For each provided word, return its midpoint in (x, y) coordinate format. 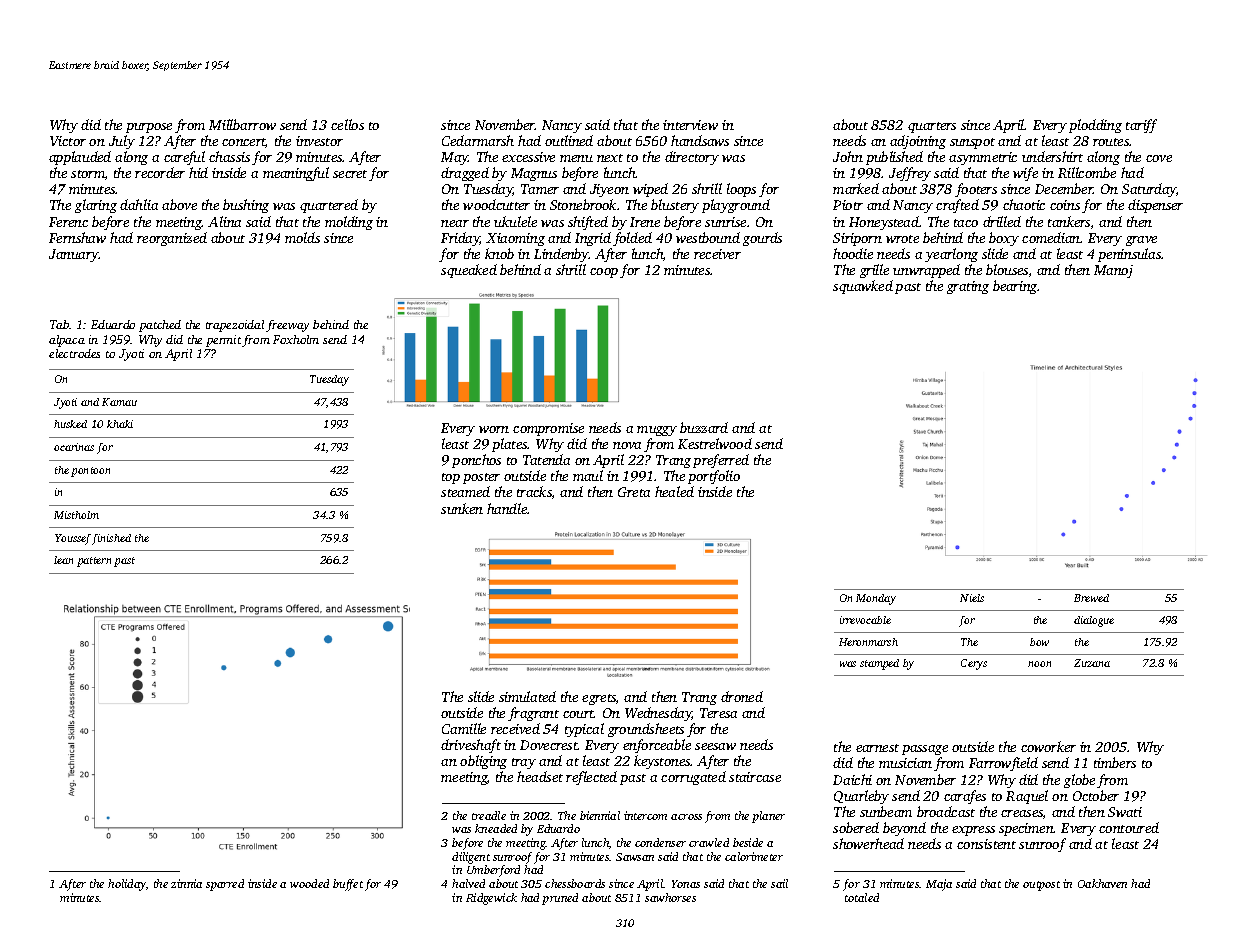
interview (690, 125)
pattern (94, 562)
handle (507, 508)
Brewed (1091, 598)
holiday (127, 885)
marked (856, 188)
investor (319, 141)
